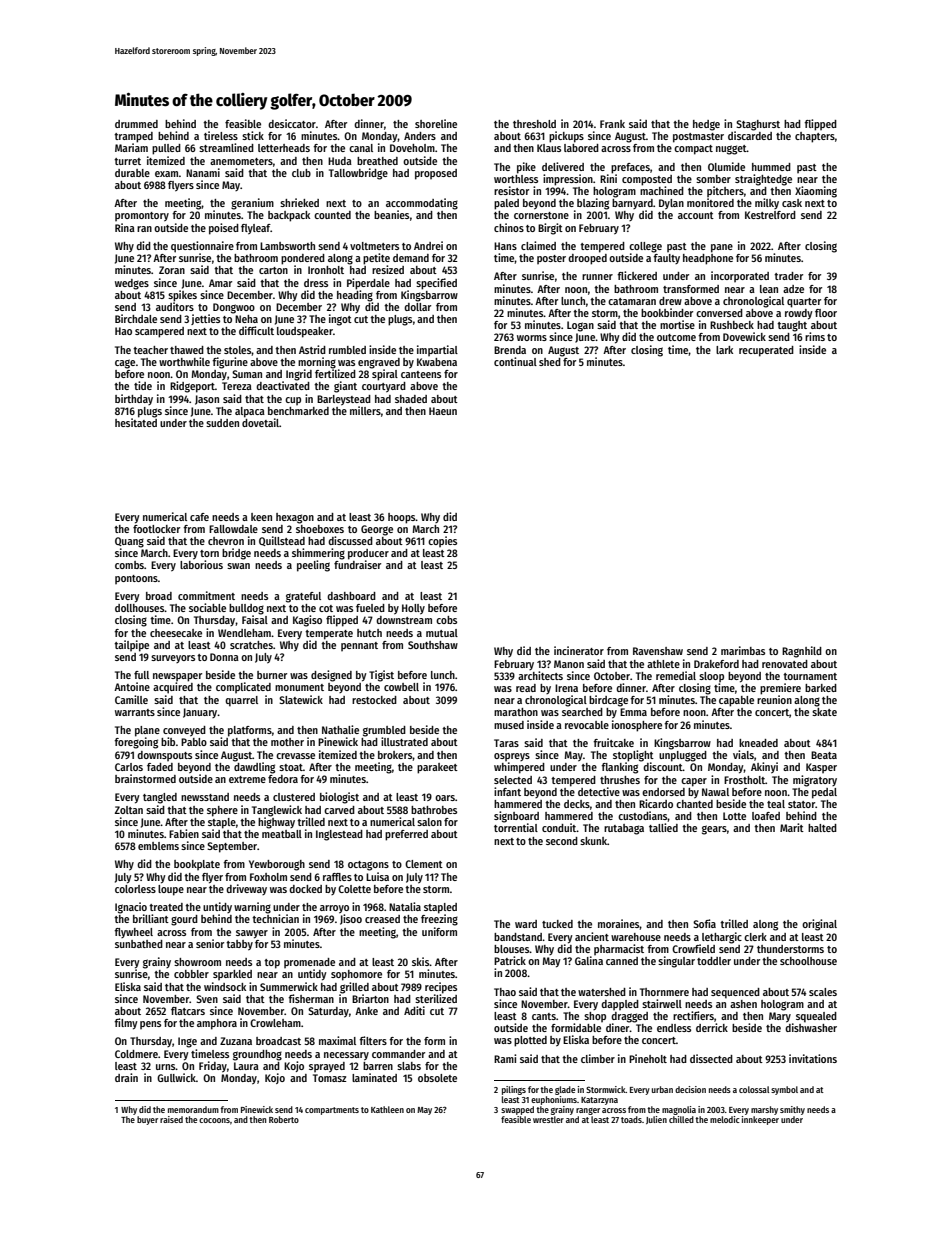 The image size is (952, 1233). Describe the element at coordinates (548, 1119) in the screenshot. I see `wrestler` at that location.
